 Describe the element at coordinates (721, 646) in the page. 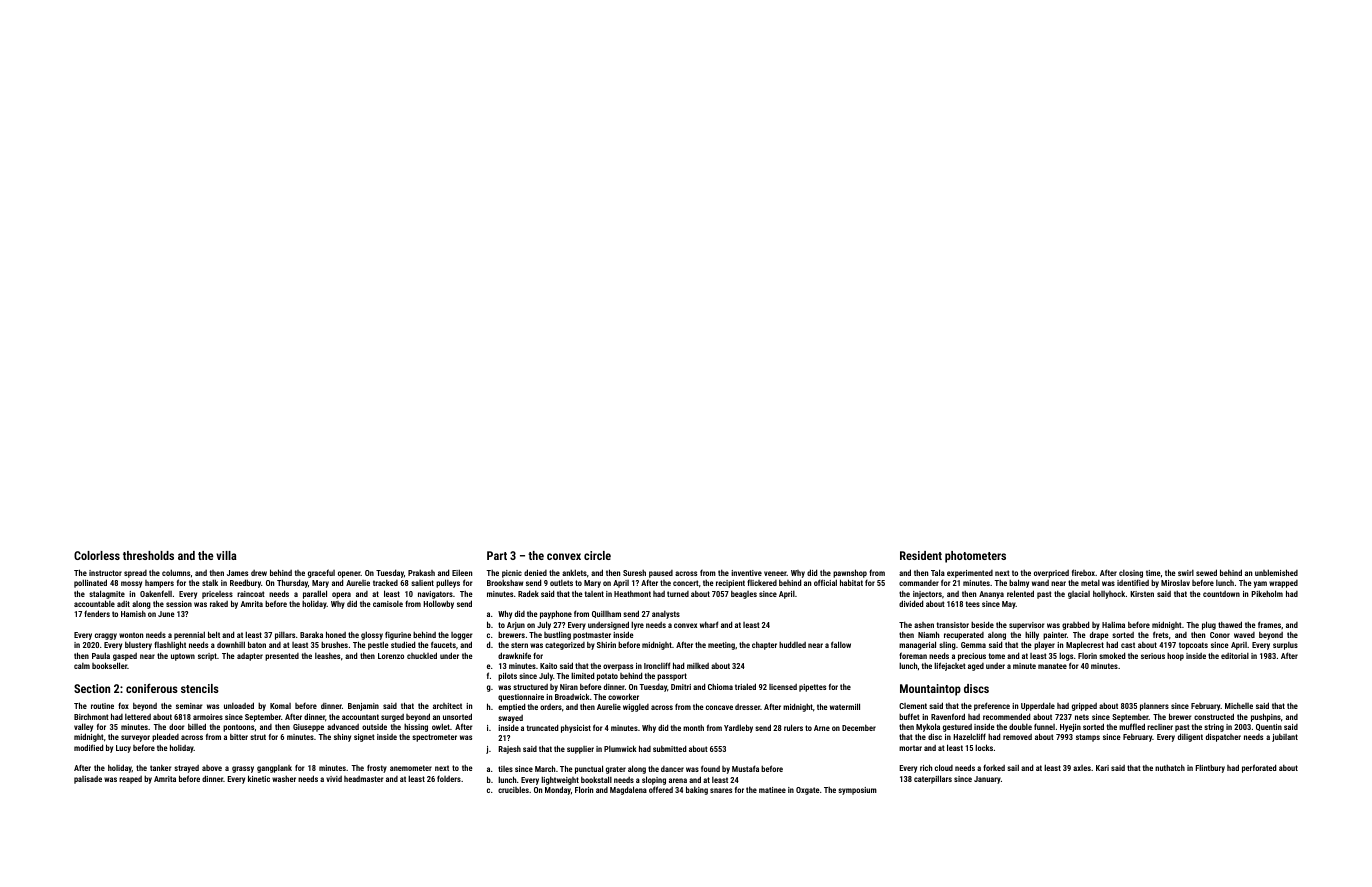

I see `meeting` at that location.
